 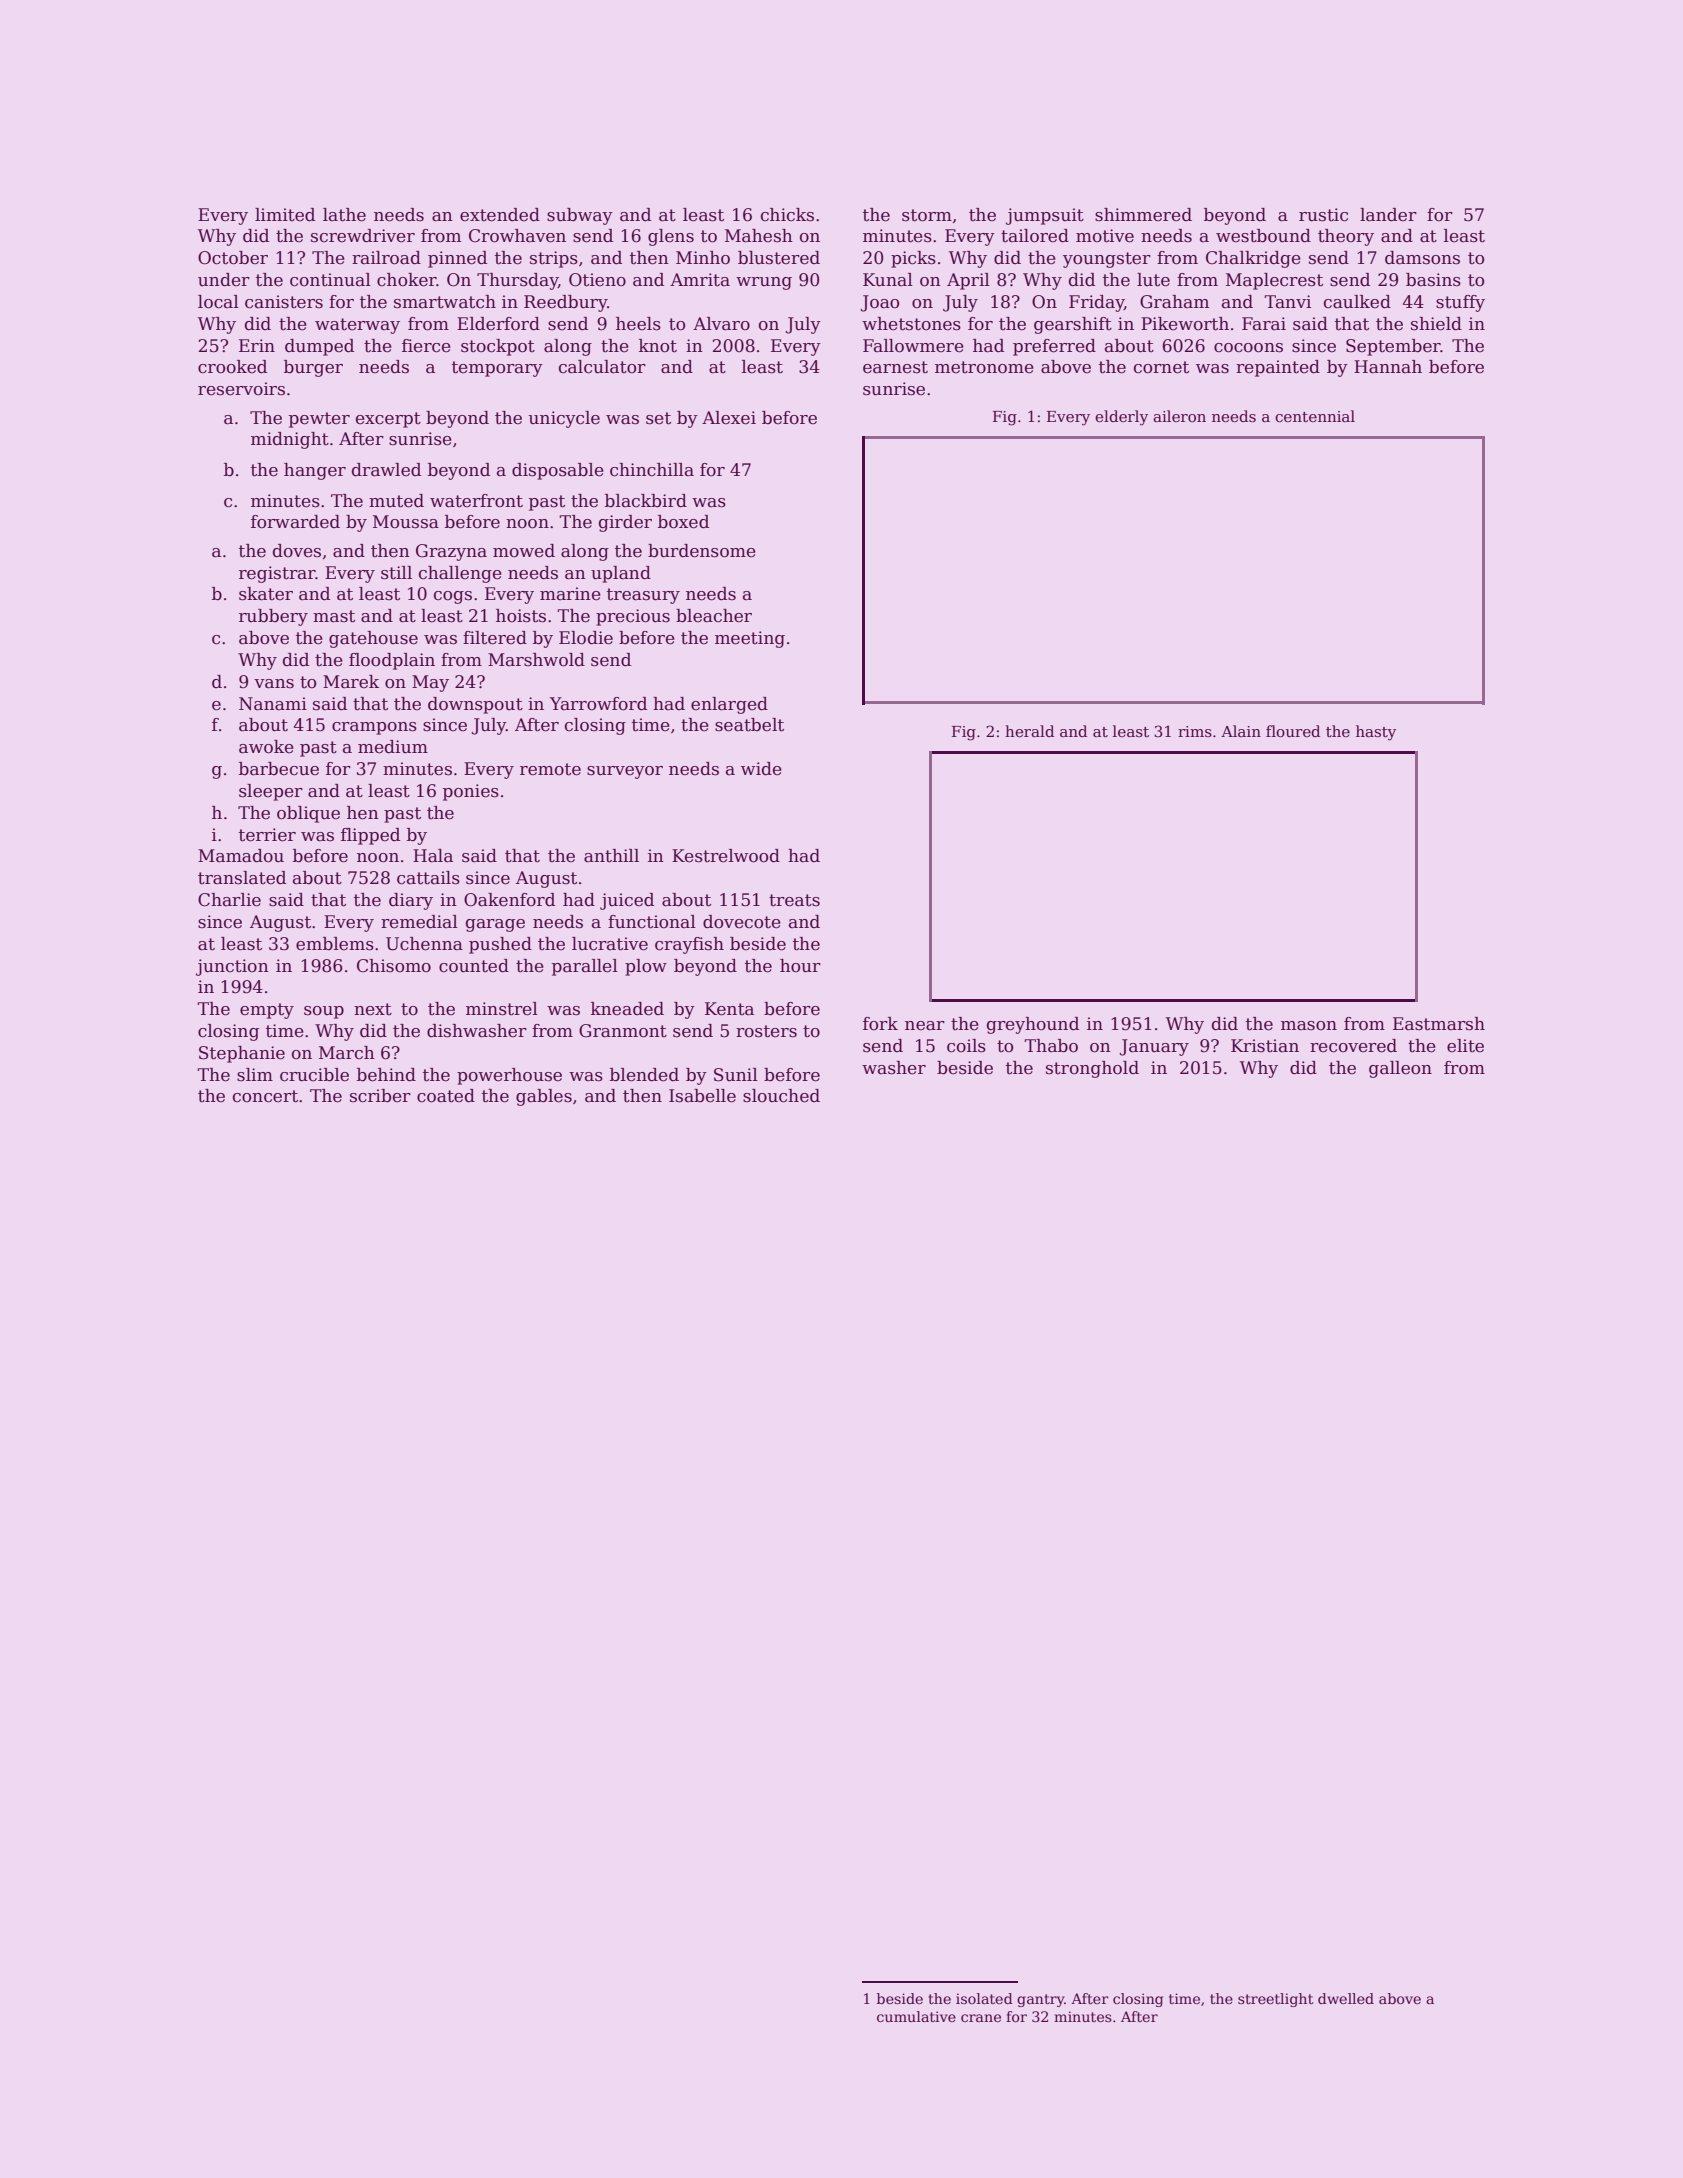 I want to click on elite, so click(x=1465, y=1046).
